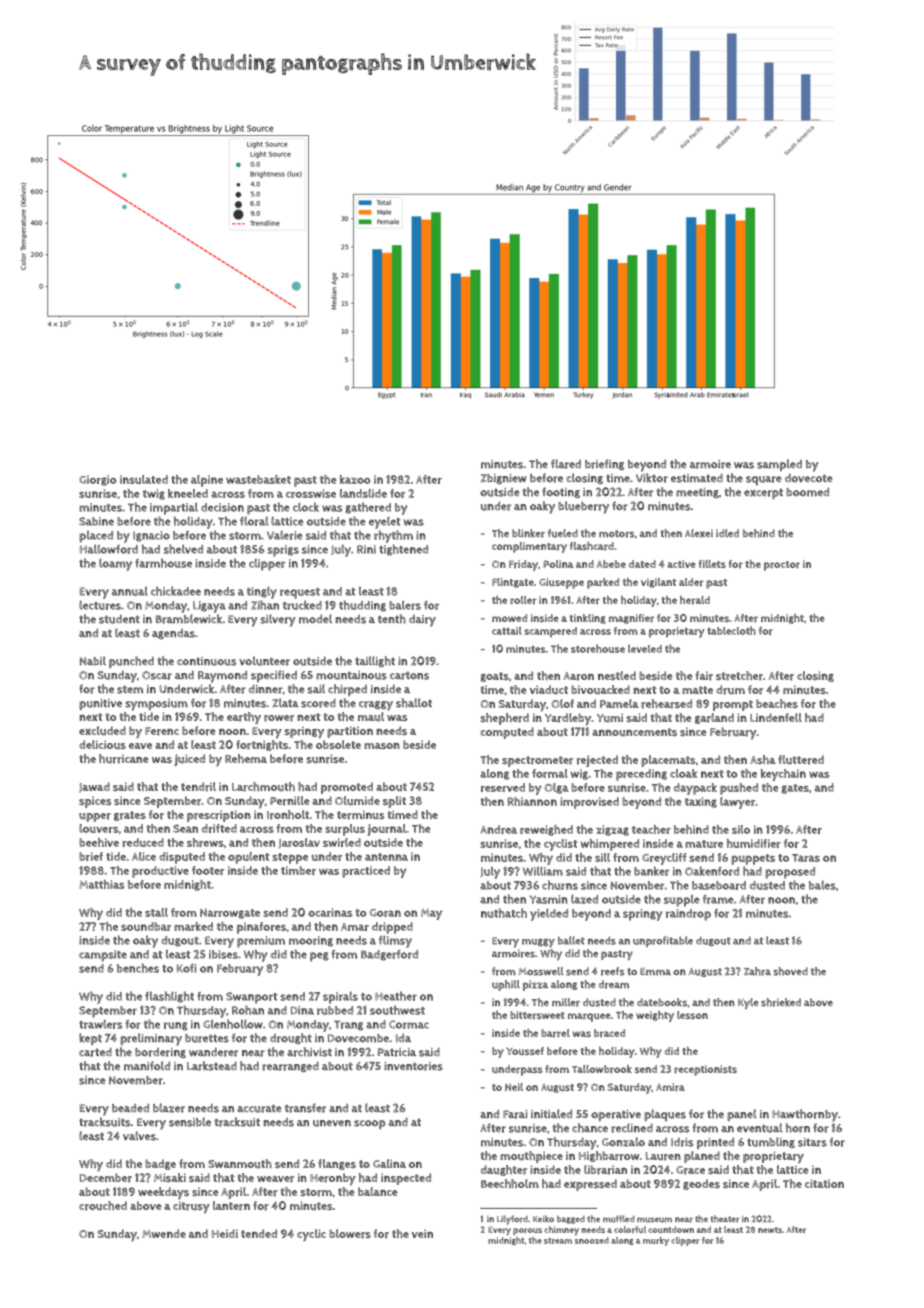 The width and height of the screenshot is (924, 1308). Describe the element at coordinates (355, 479) in the screenshot. I see `kazoo` at that location.
